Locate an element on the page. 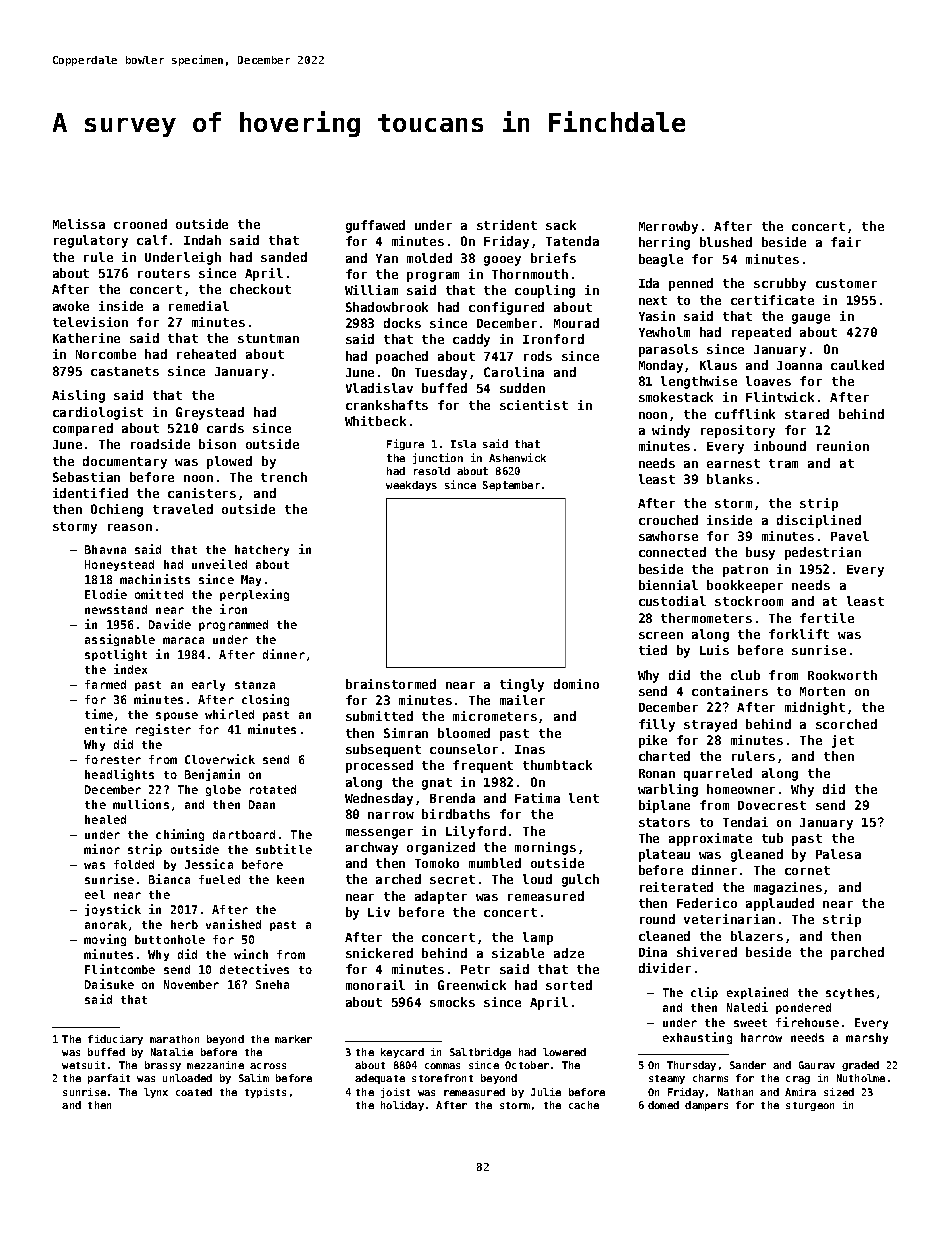 The height and width of the document is (1233, 952). Simran is located at coordinates (406, 733).
